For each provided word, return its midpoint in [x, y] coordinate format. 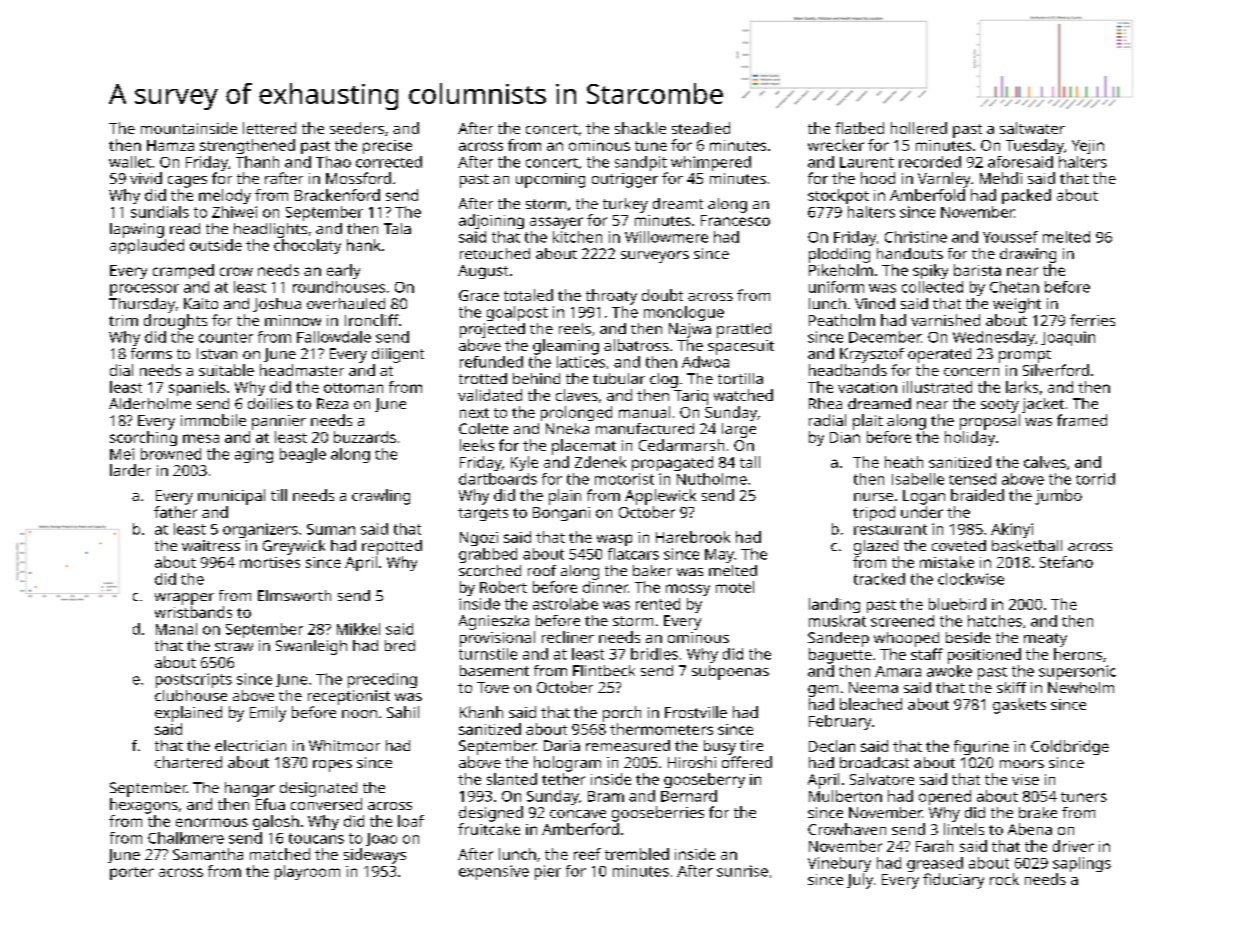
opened [945, 797]
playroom [307, 872]
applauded [147, 246]
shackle [640, 128]
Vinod [875, 303]
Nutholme [712, 479]
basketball [1027, 545]
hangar [250, 789]
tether [563, 779]
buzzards [365, 437]
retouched [495, 253]
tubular [619, 378]
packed [1026, 196]
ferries [1092, 320]
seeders [357, 128]
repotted [392, 547]
